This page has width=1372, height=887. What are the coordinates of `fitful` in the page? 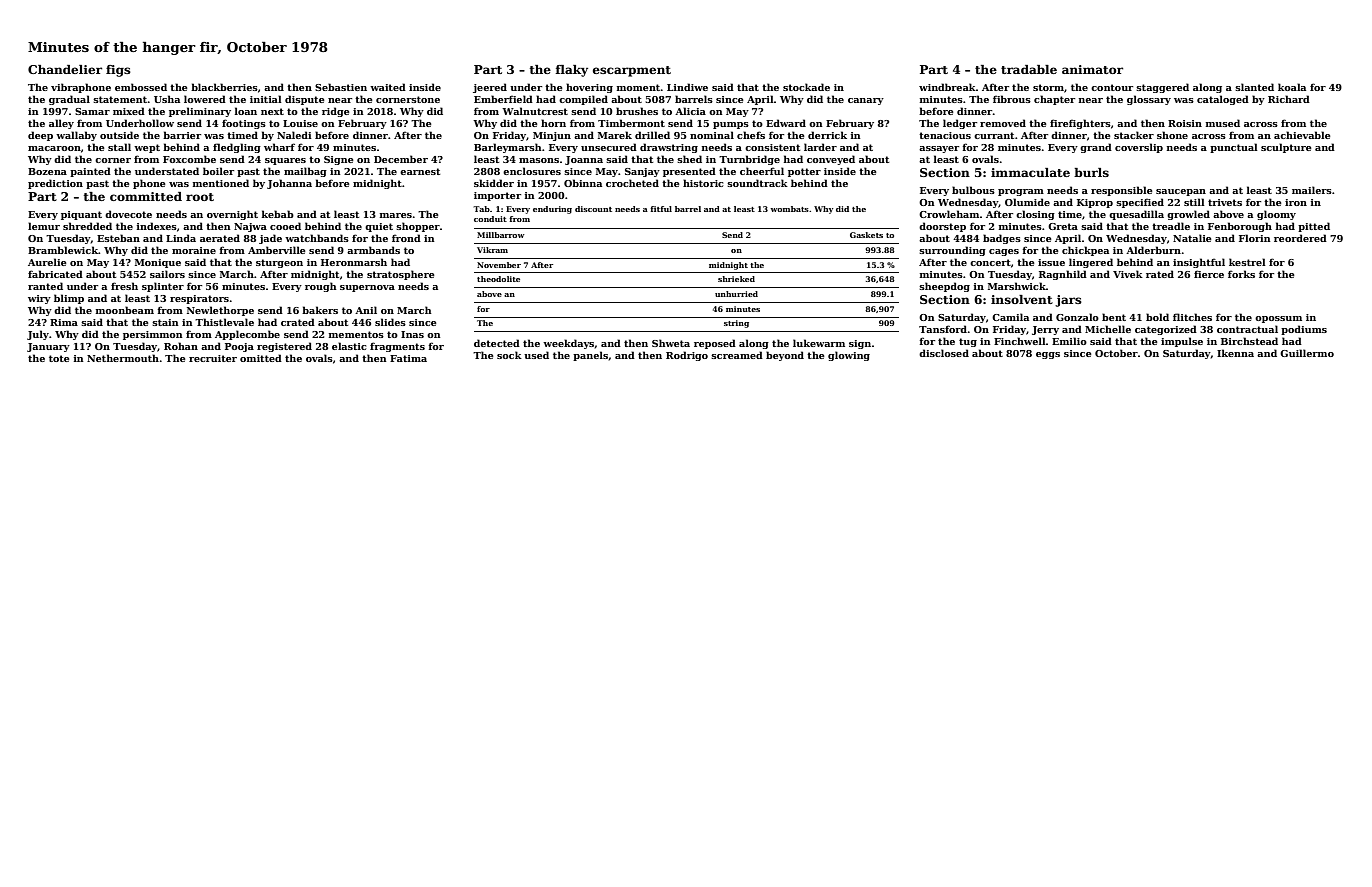 It's located at (661, 209).
